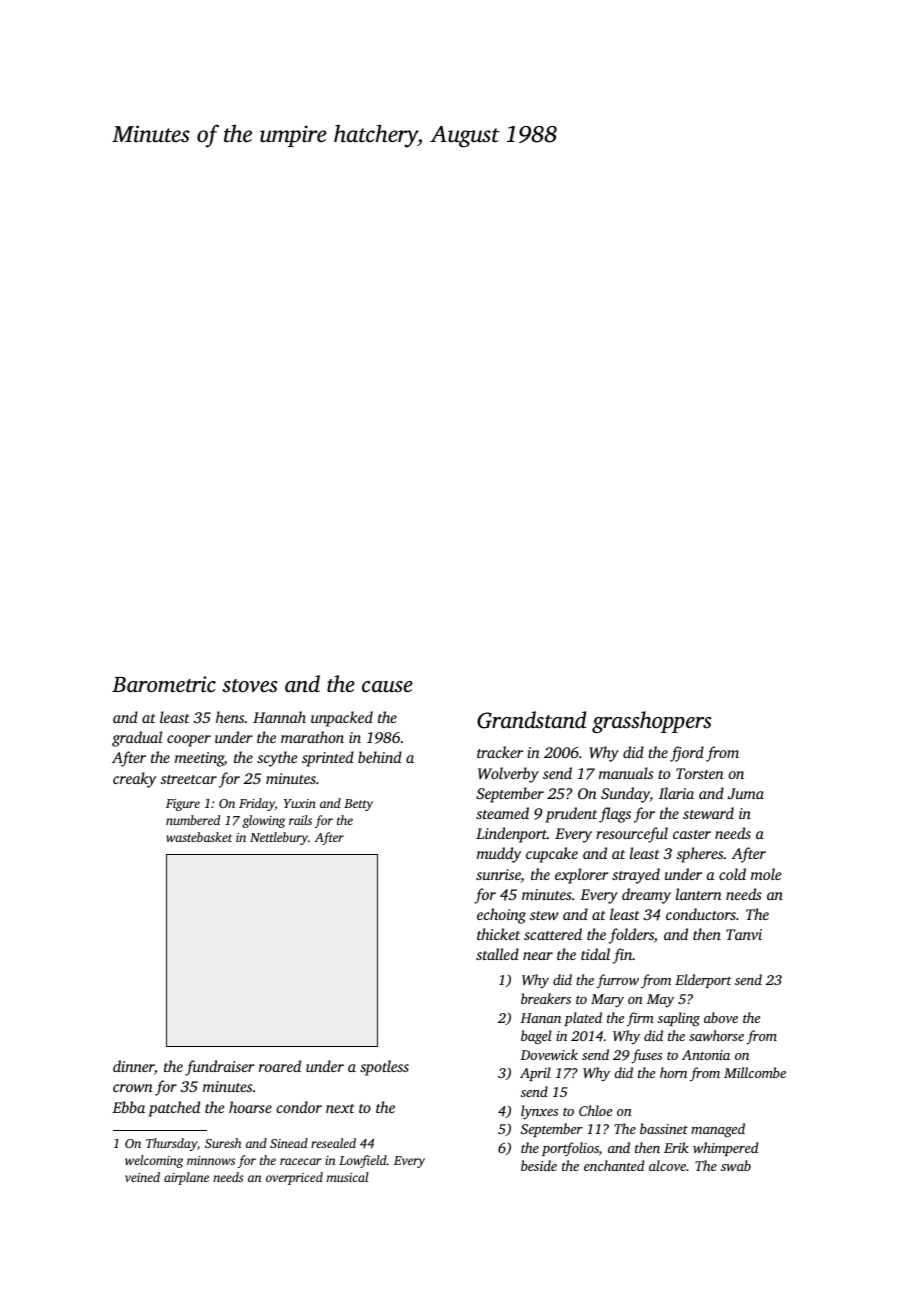 The width and height of the document is (908, 1316). Describe the element at coordinates (171, 1144) in the document. I see `Thursday` at that location.
